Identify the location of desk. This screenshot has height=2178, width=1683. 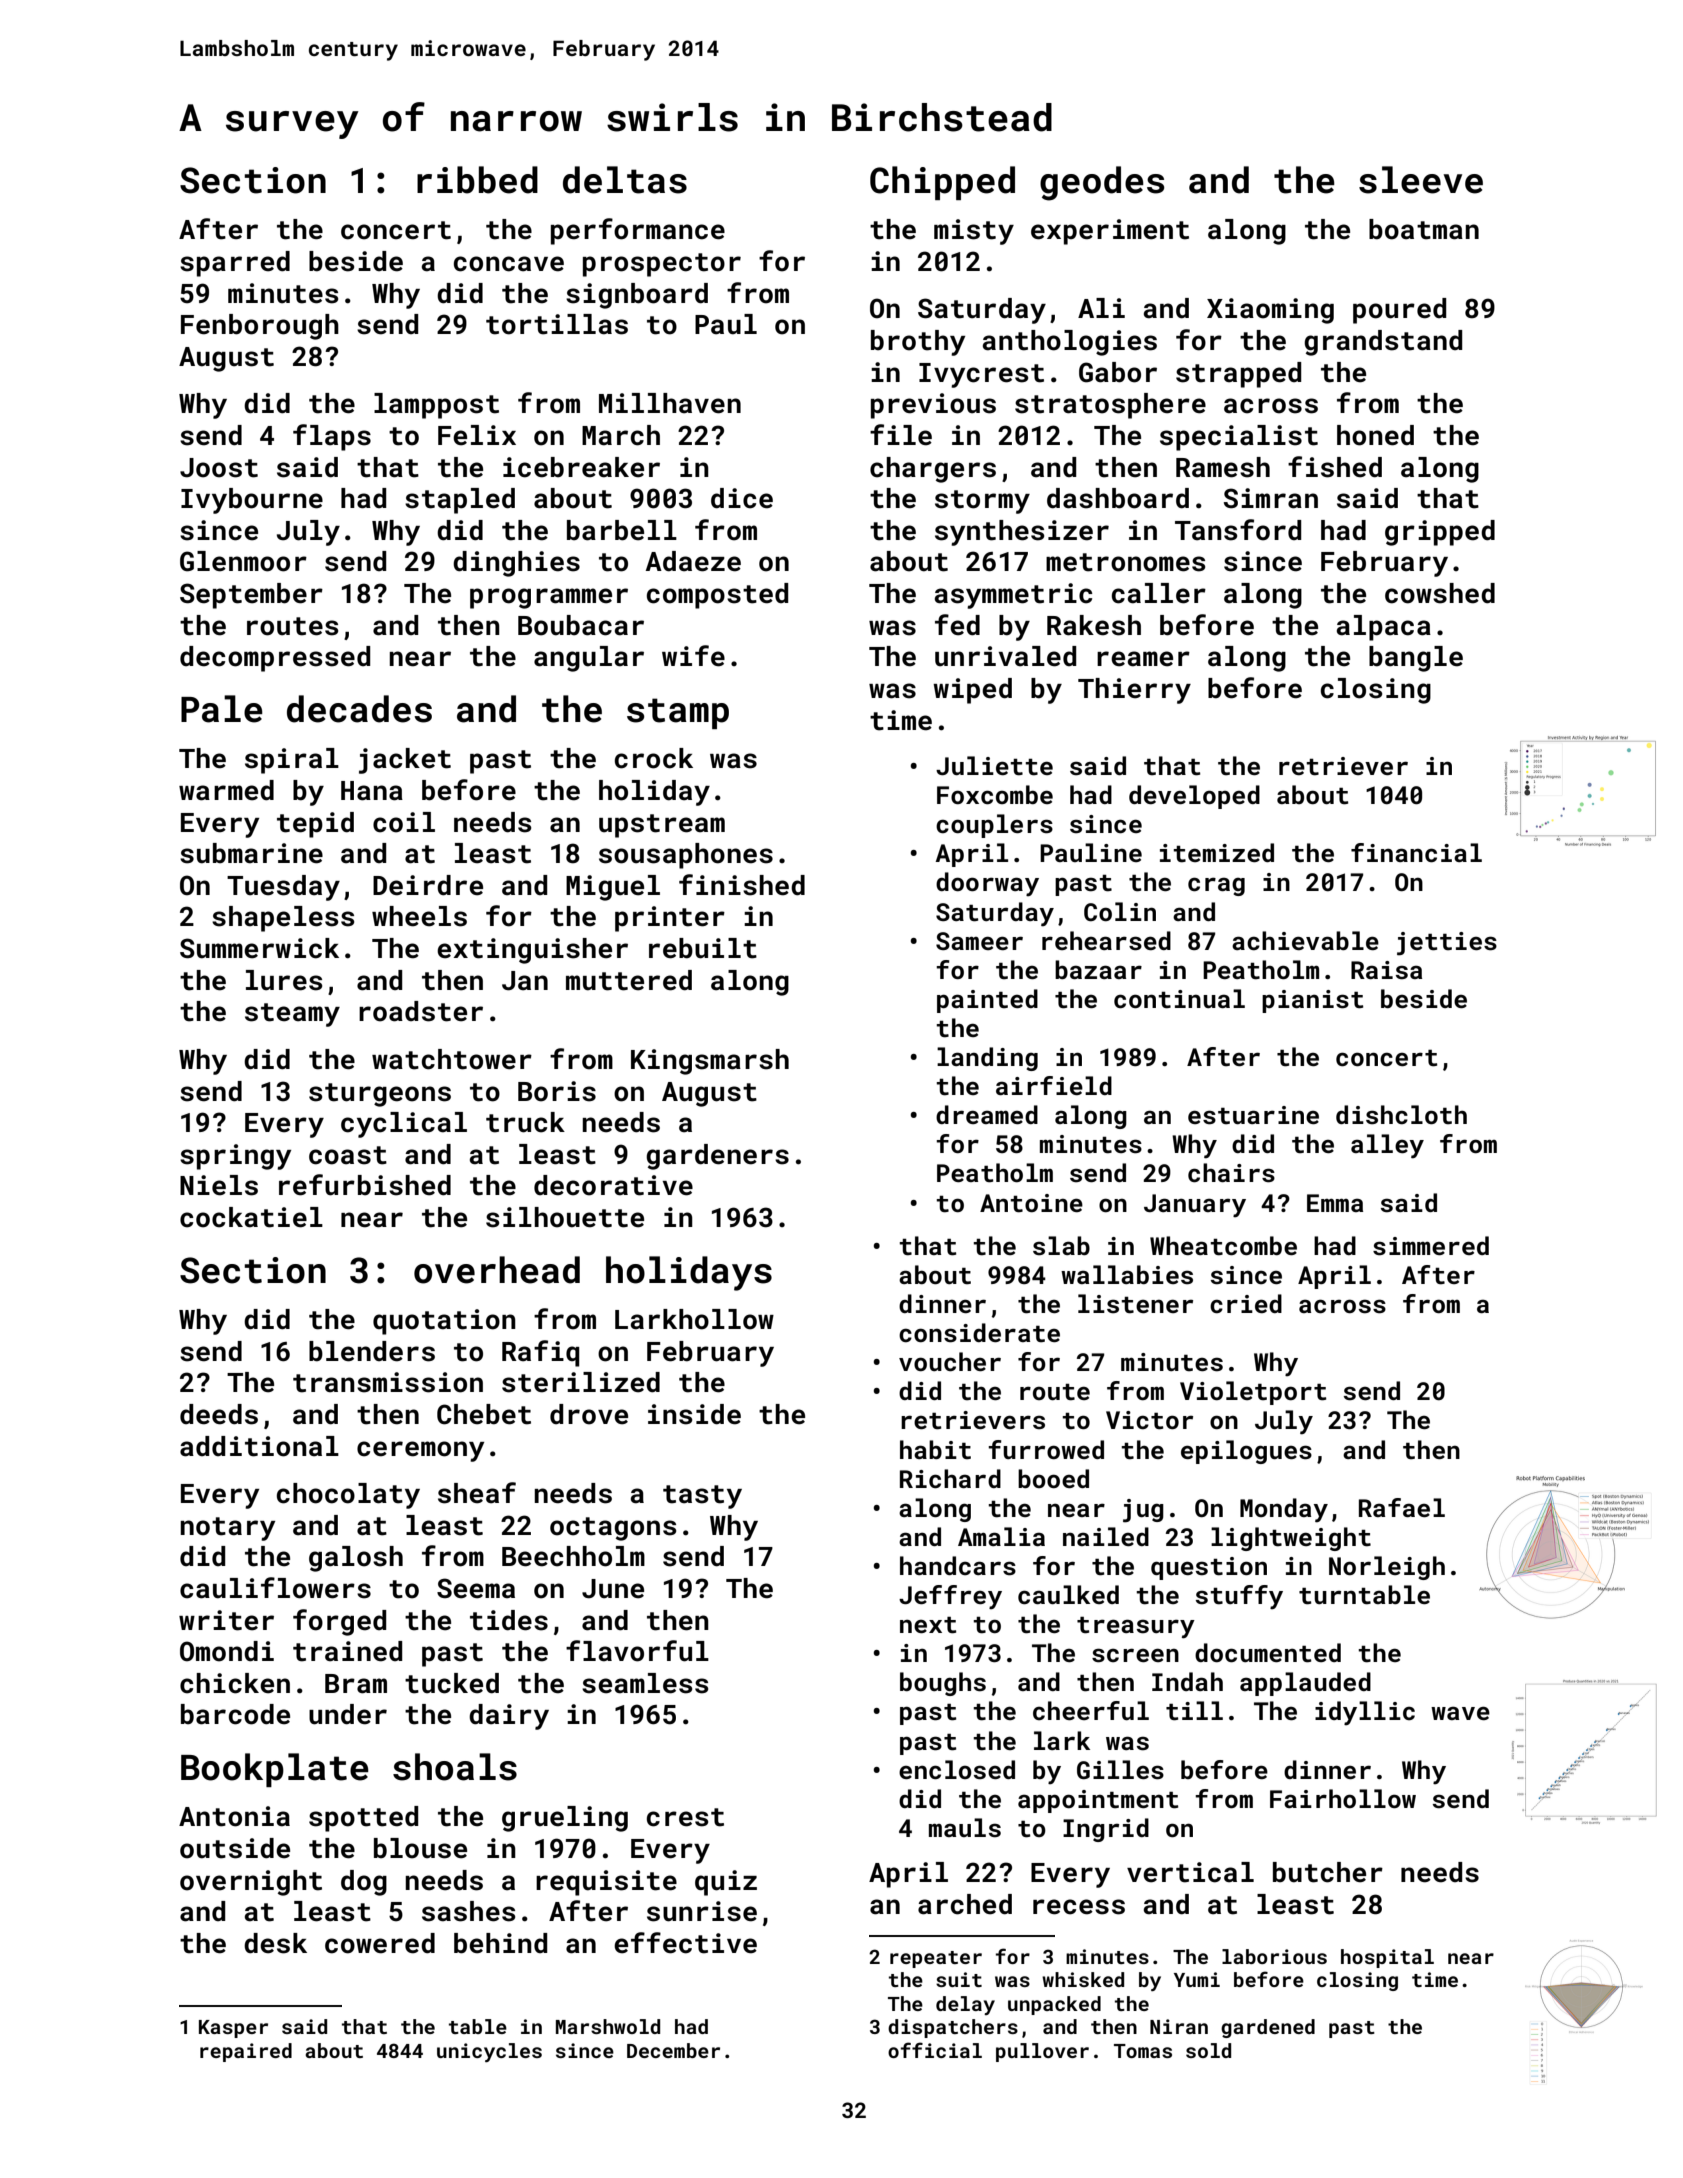
(275, 1943).
